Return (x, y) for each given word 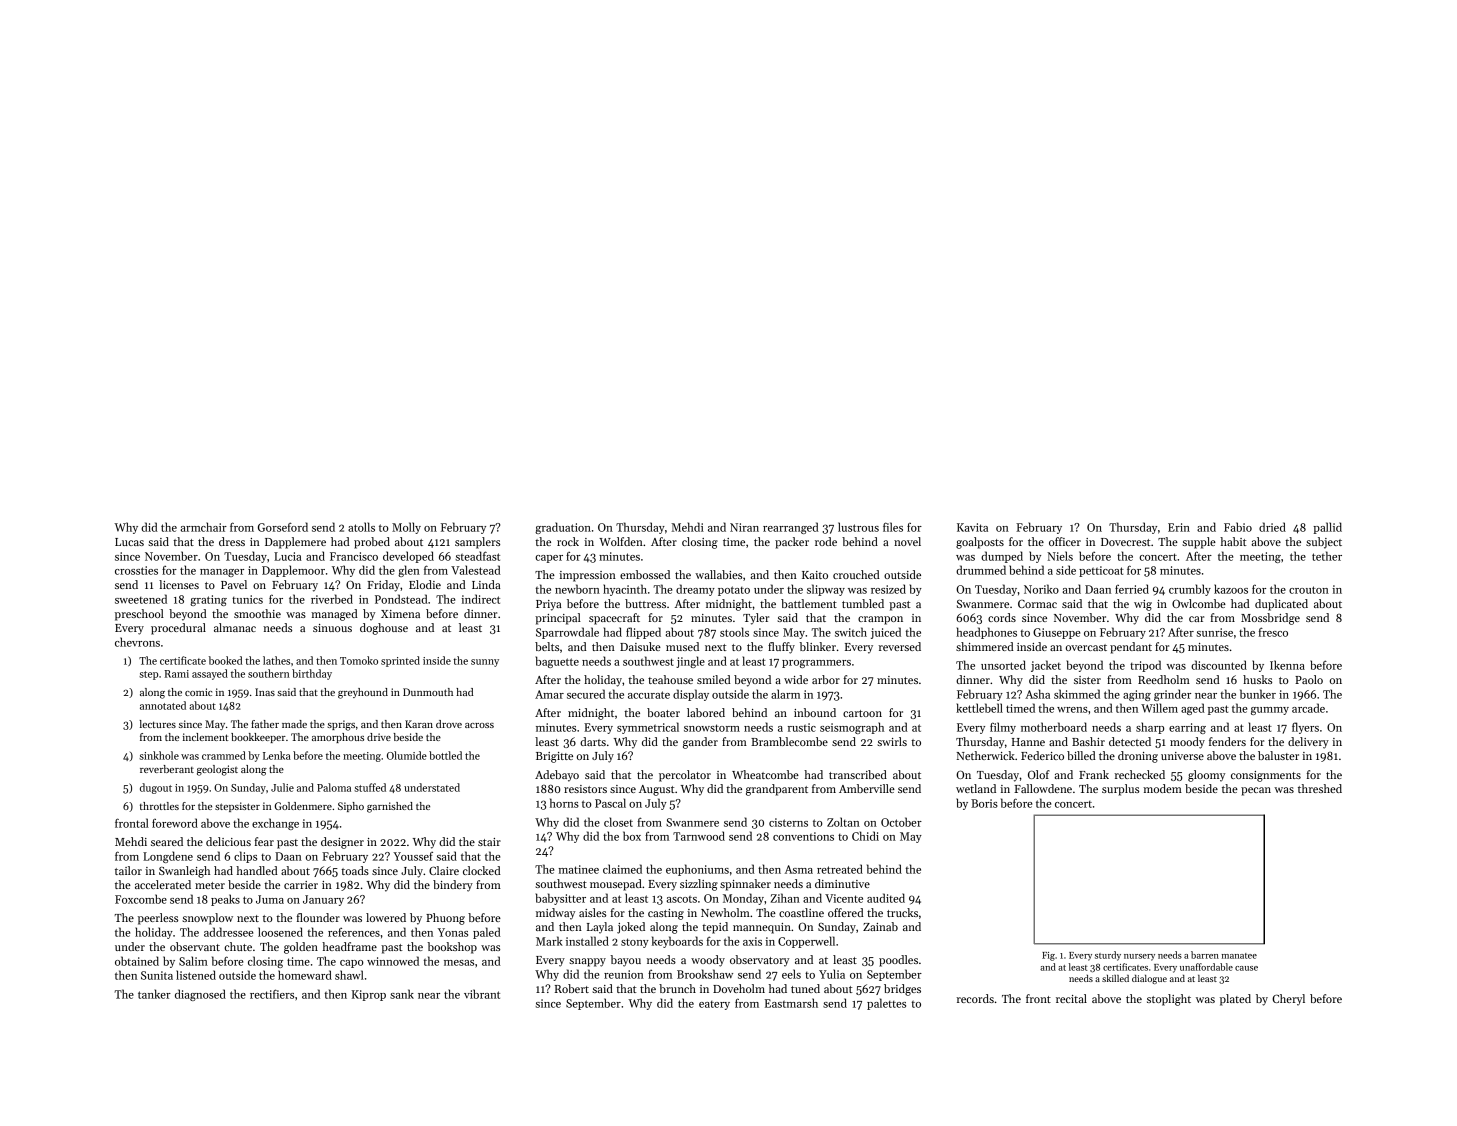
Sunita (157, 975)
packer (792, 543)
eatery (714, 1005)
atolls (361, 527)
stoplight (1169, 1000)
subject (1324, 543)
